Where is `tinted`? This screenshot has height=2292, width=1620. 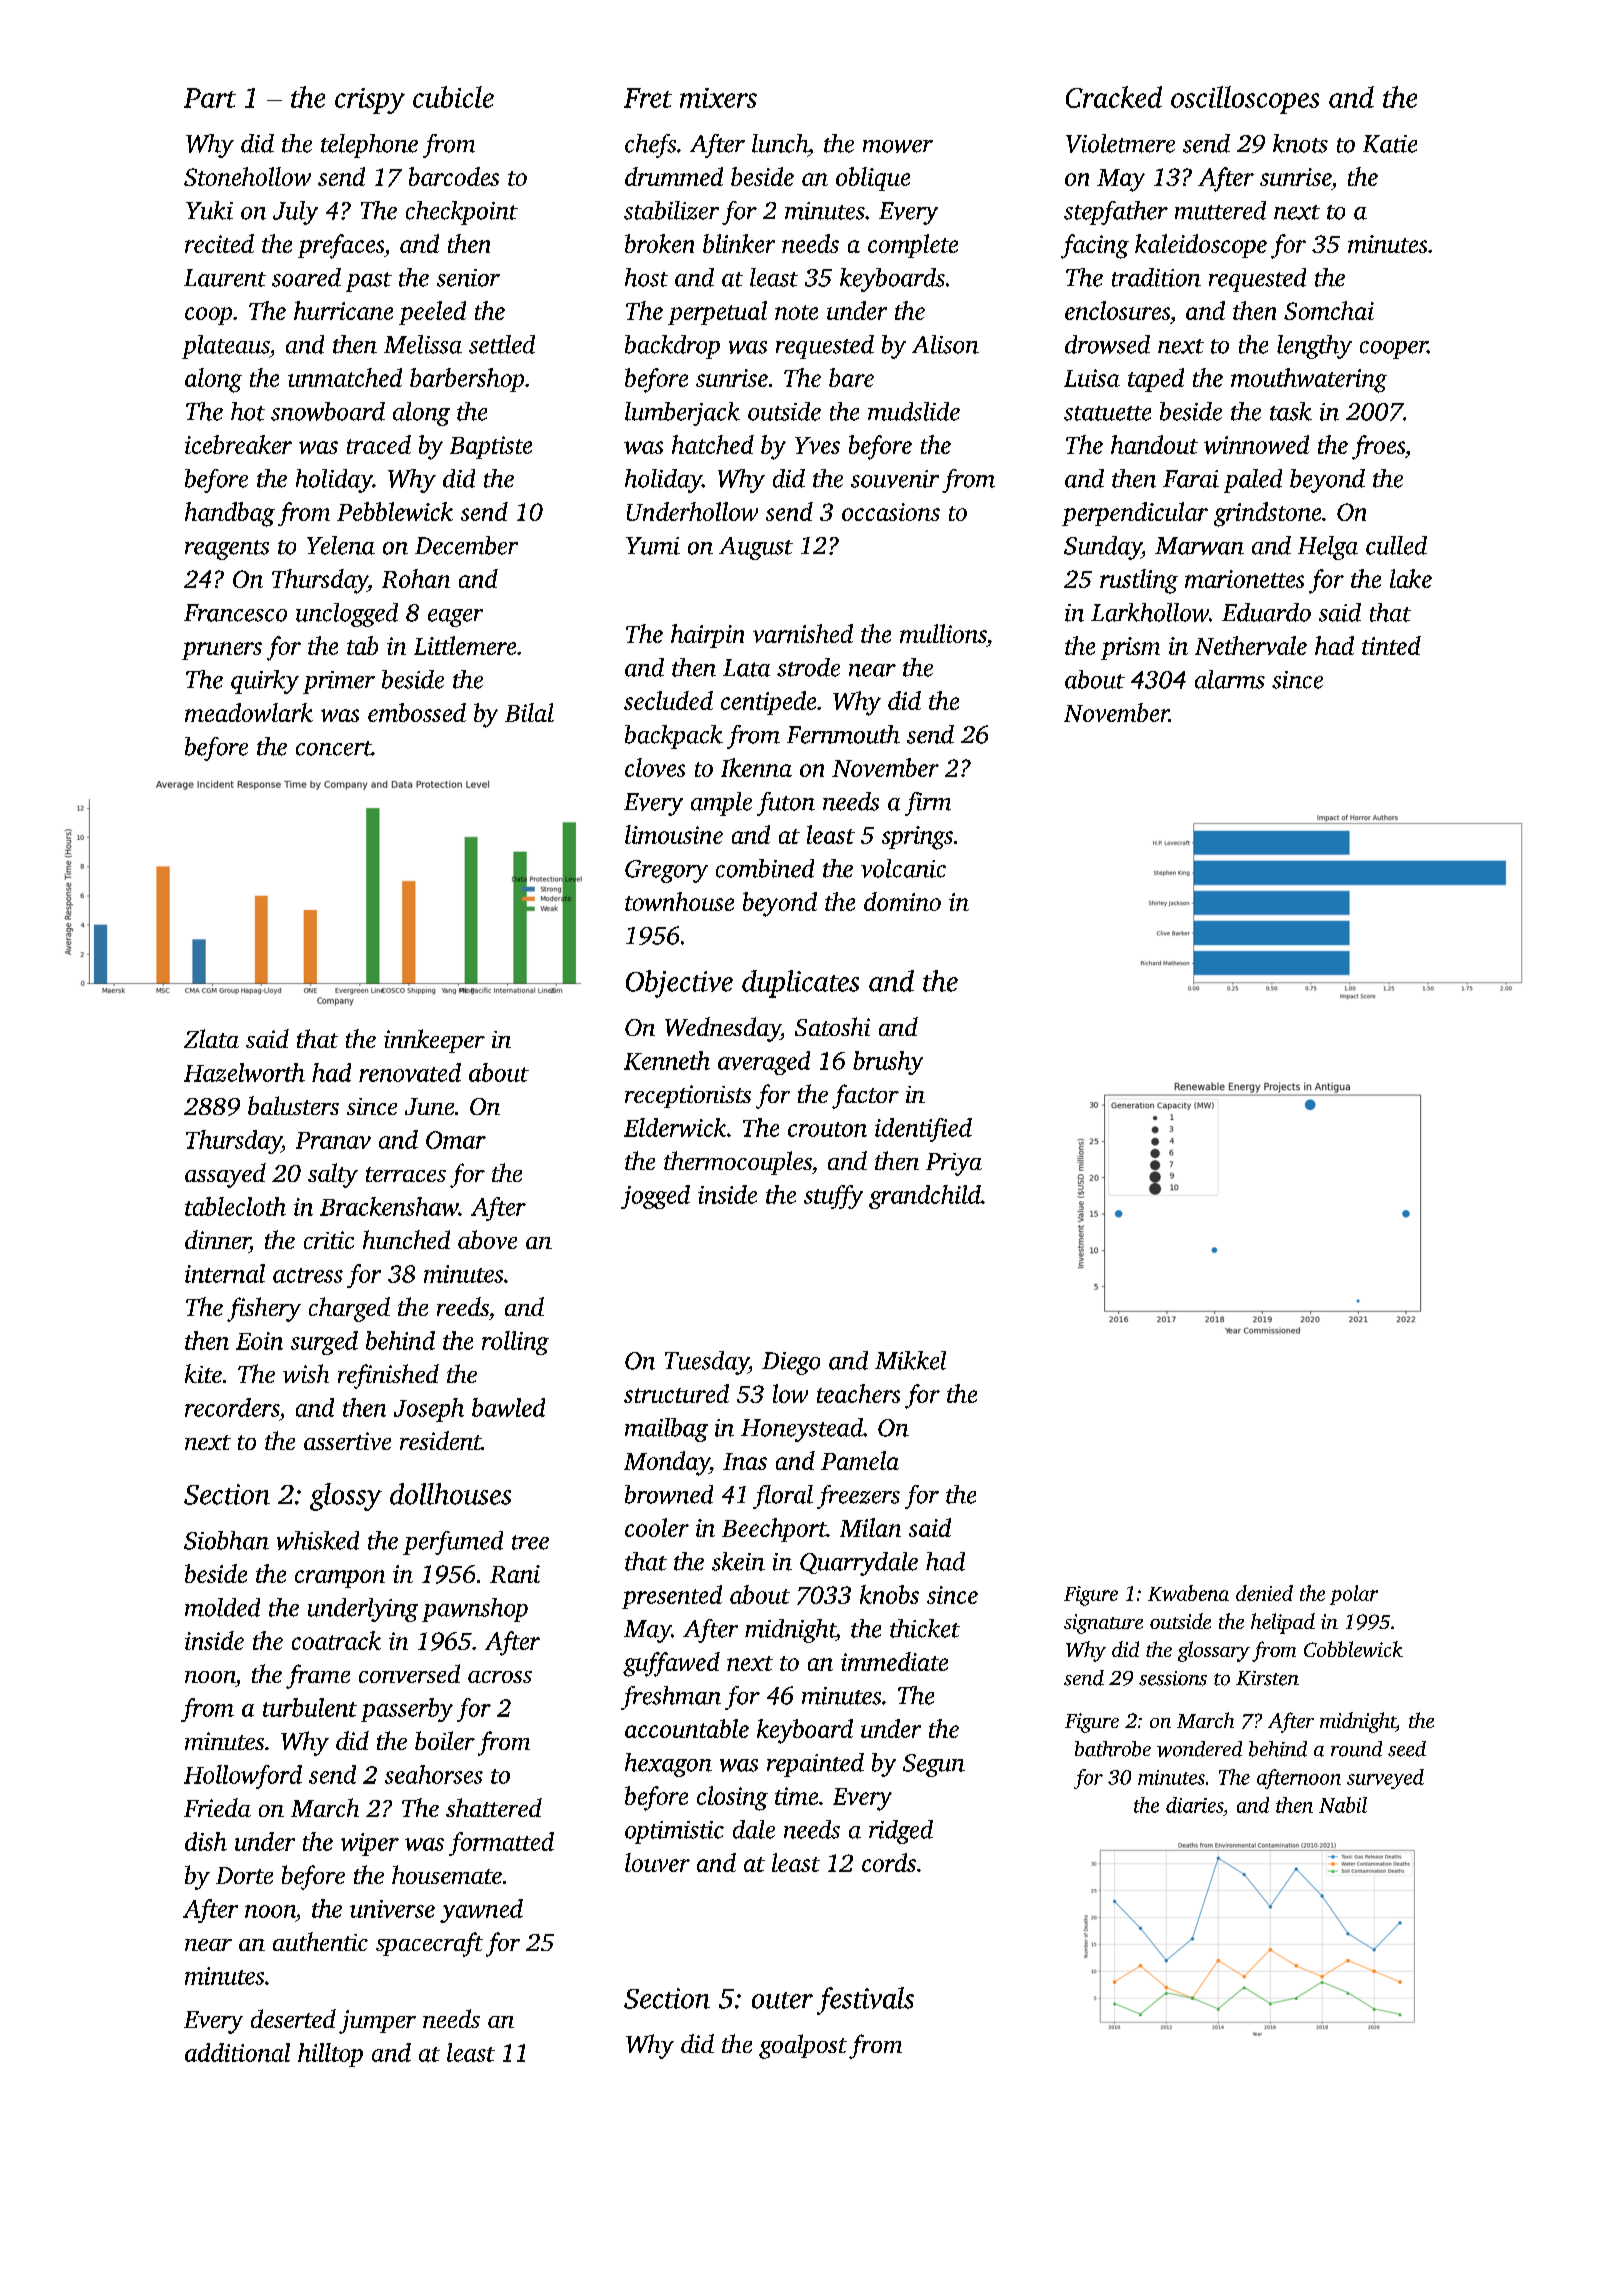
tinted is located at coordinates (1391, 645).
